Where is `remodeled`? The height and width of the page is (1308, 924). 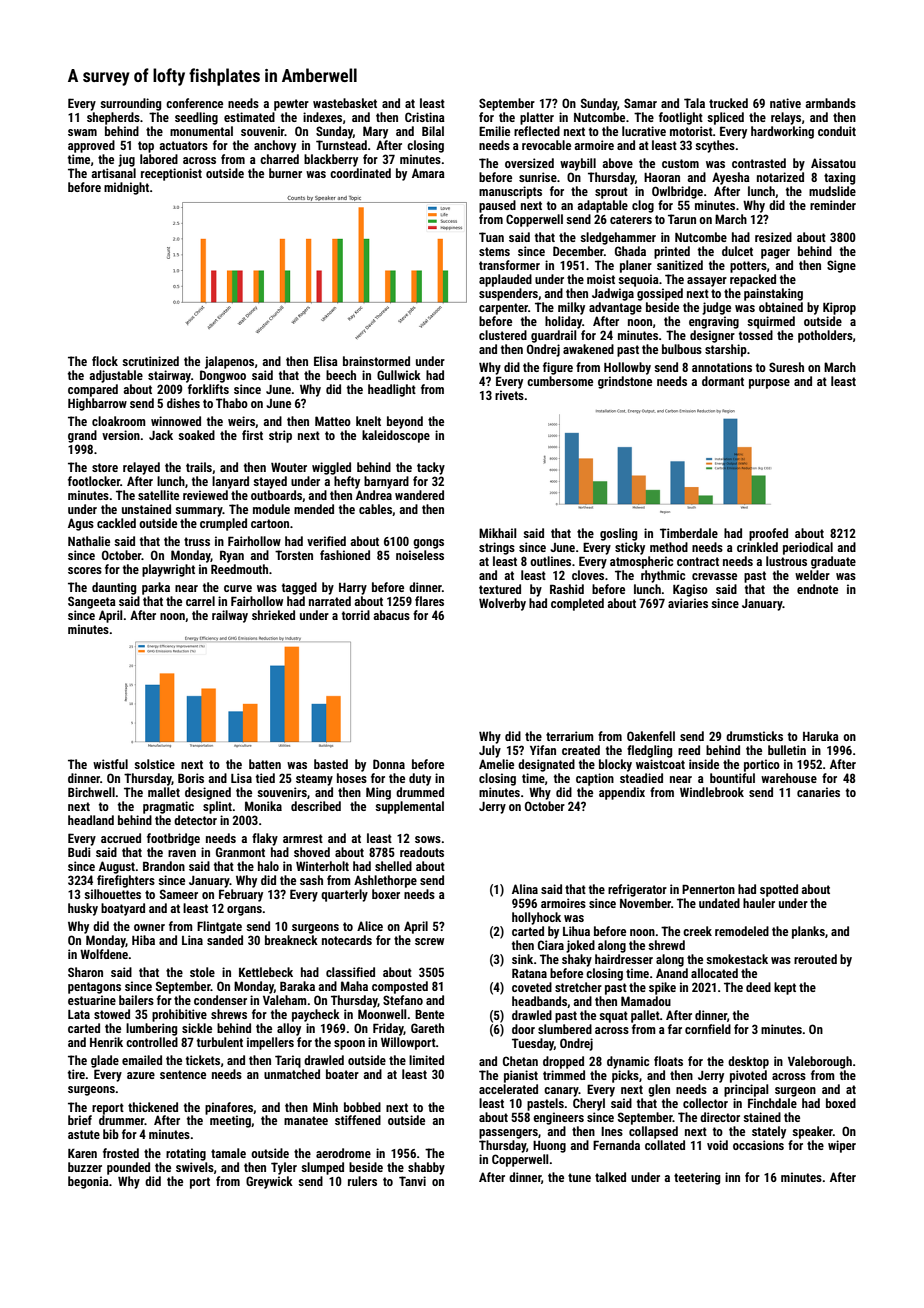
remodeled is located at coordinates (742, 931).
